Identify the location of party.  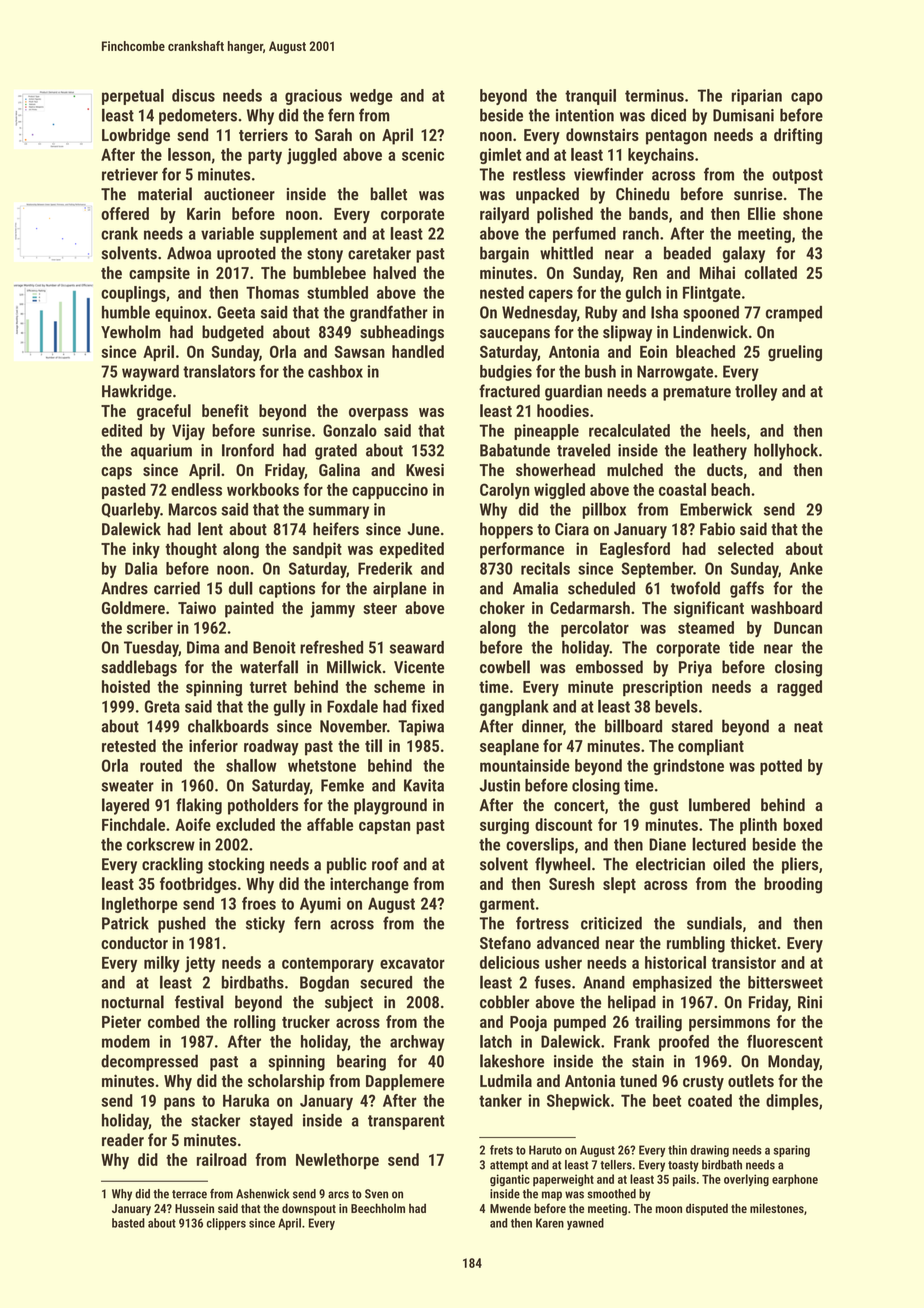
(265, 156).
